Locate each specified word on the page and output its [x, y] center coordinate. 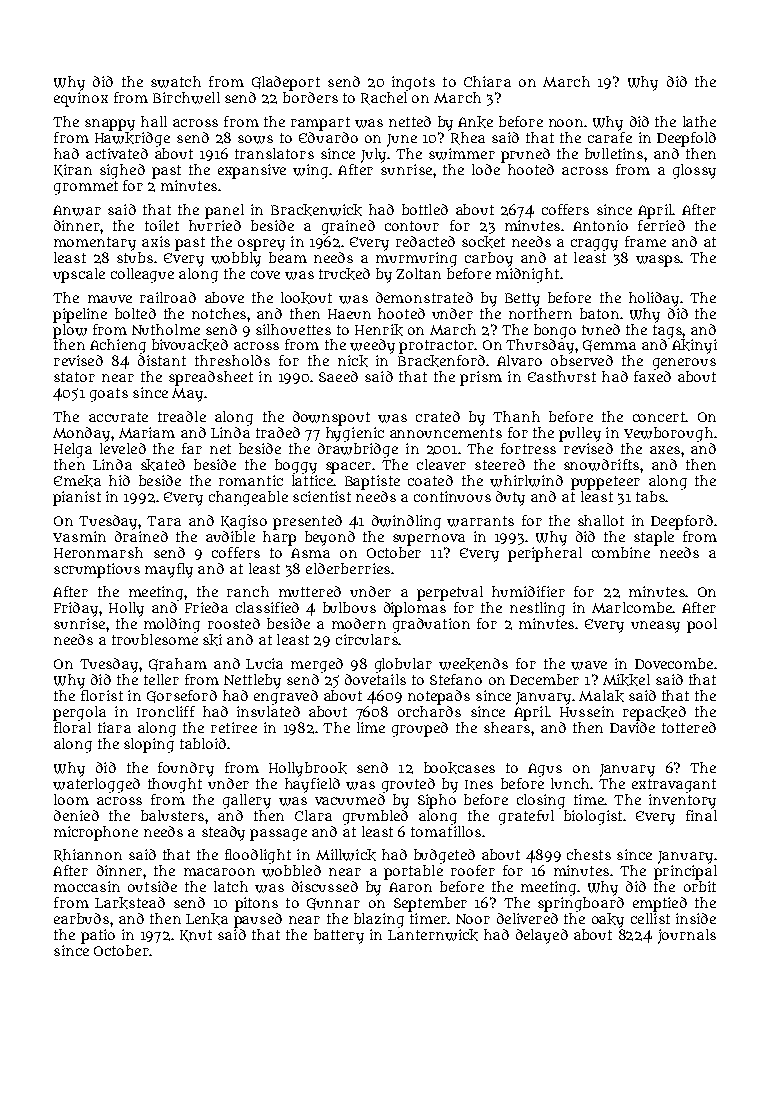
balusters [172, 815]
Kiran [73, 170]
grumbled [375, 817]
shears [507, 727]
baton [599, 313]
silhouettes [293, 329]
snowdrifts [601, 465]
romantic [251, 480]
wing [310, 171]
